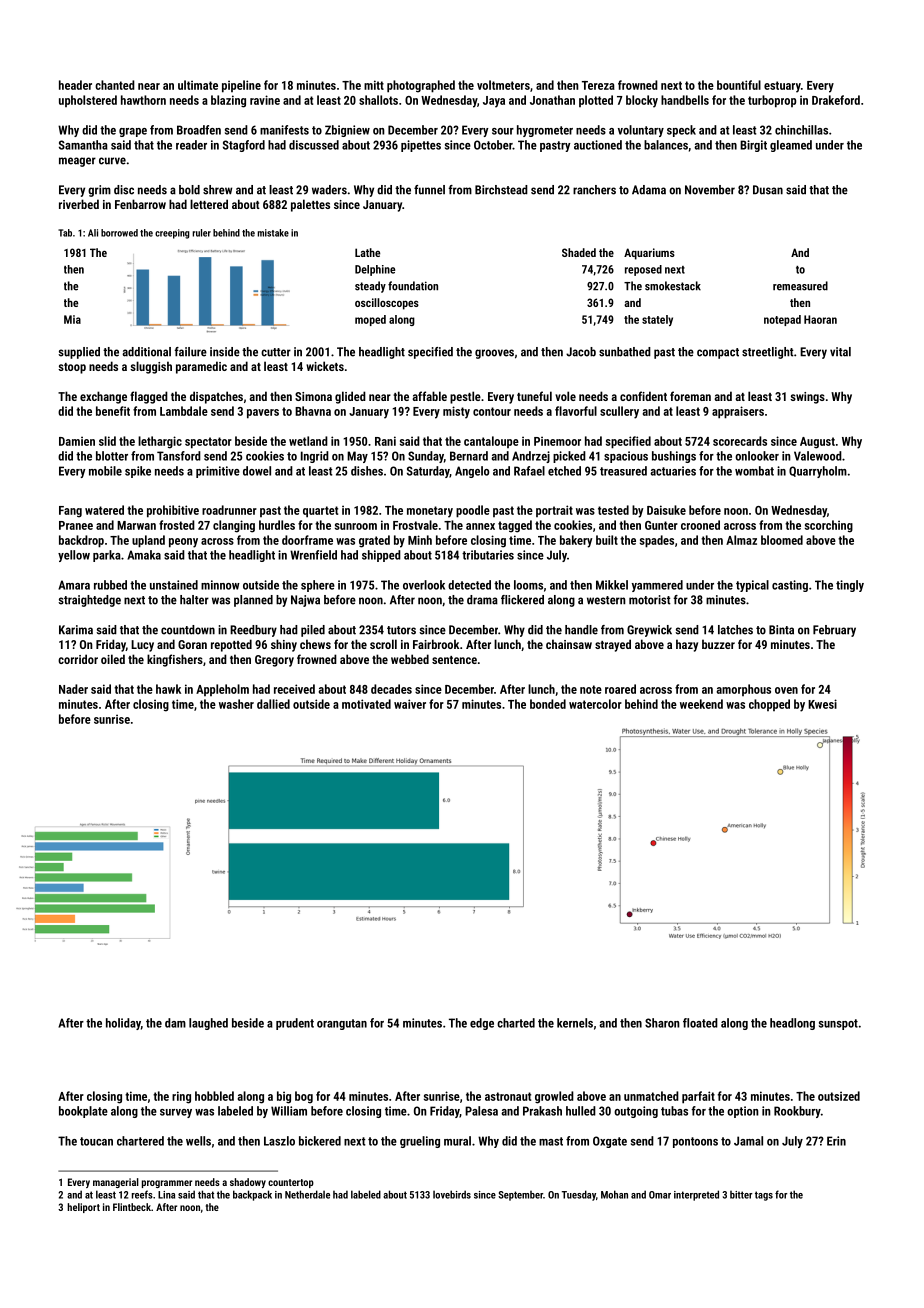 Image resolution: width=924 pixels, height=1308 pixels. Describe the element at coordinates (73, 689) in the screenshot. I see `Nader` at that location.
